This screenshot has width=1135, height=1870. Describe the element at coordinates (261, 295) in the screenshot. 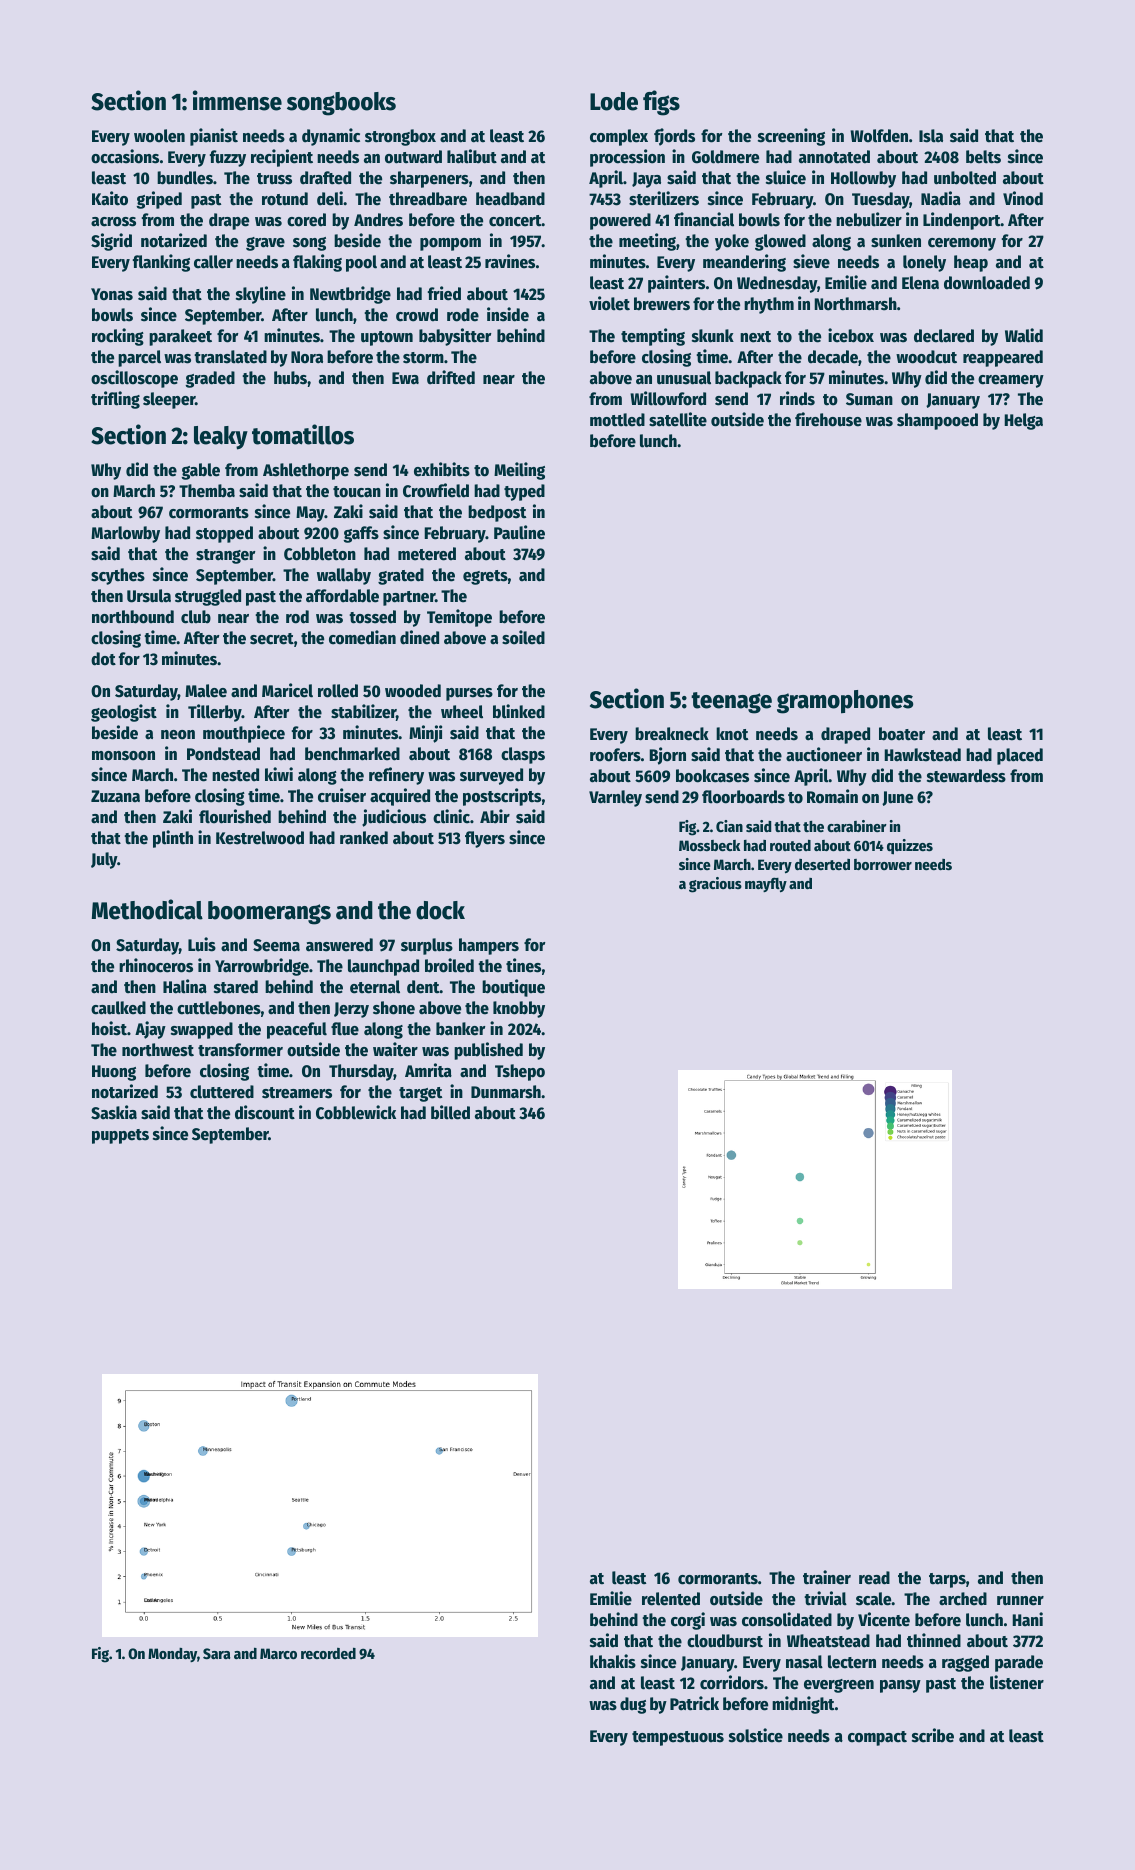

I see `skyline` at that location.
